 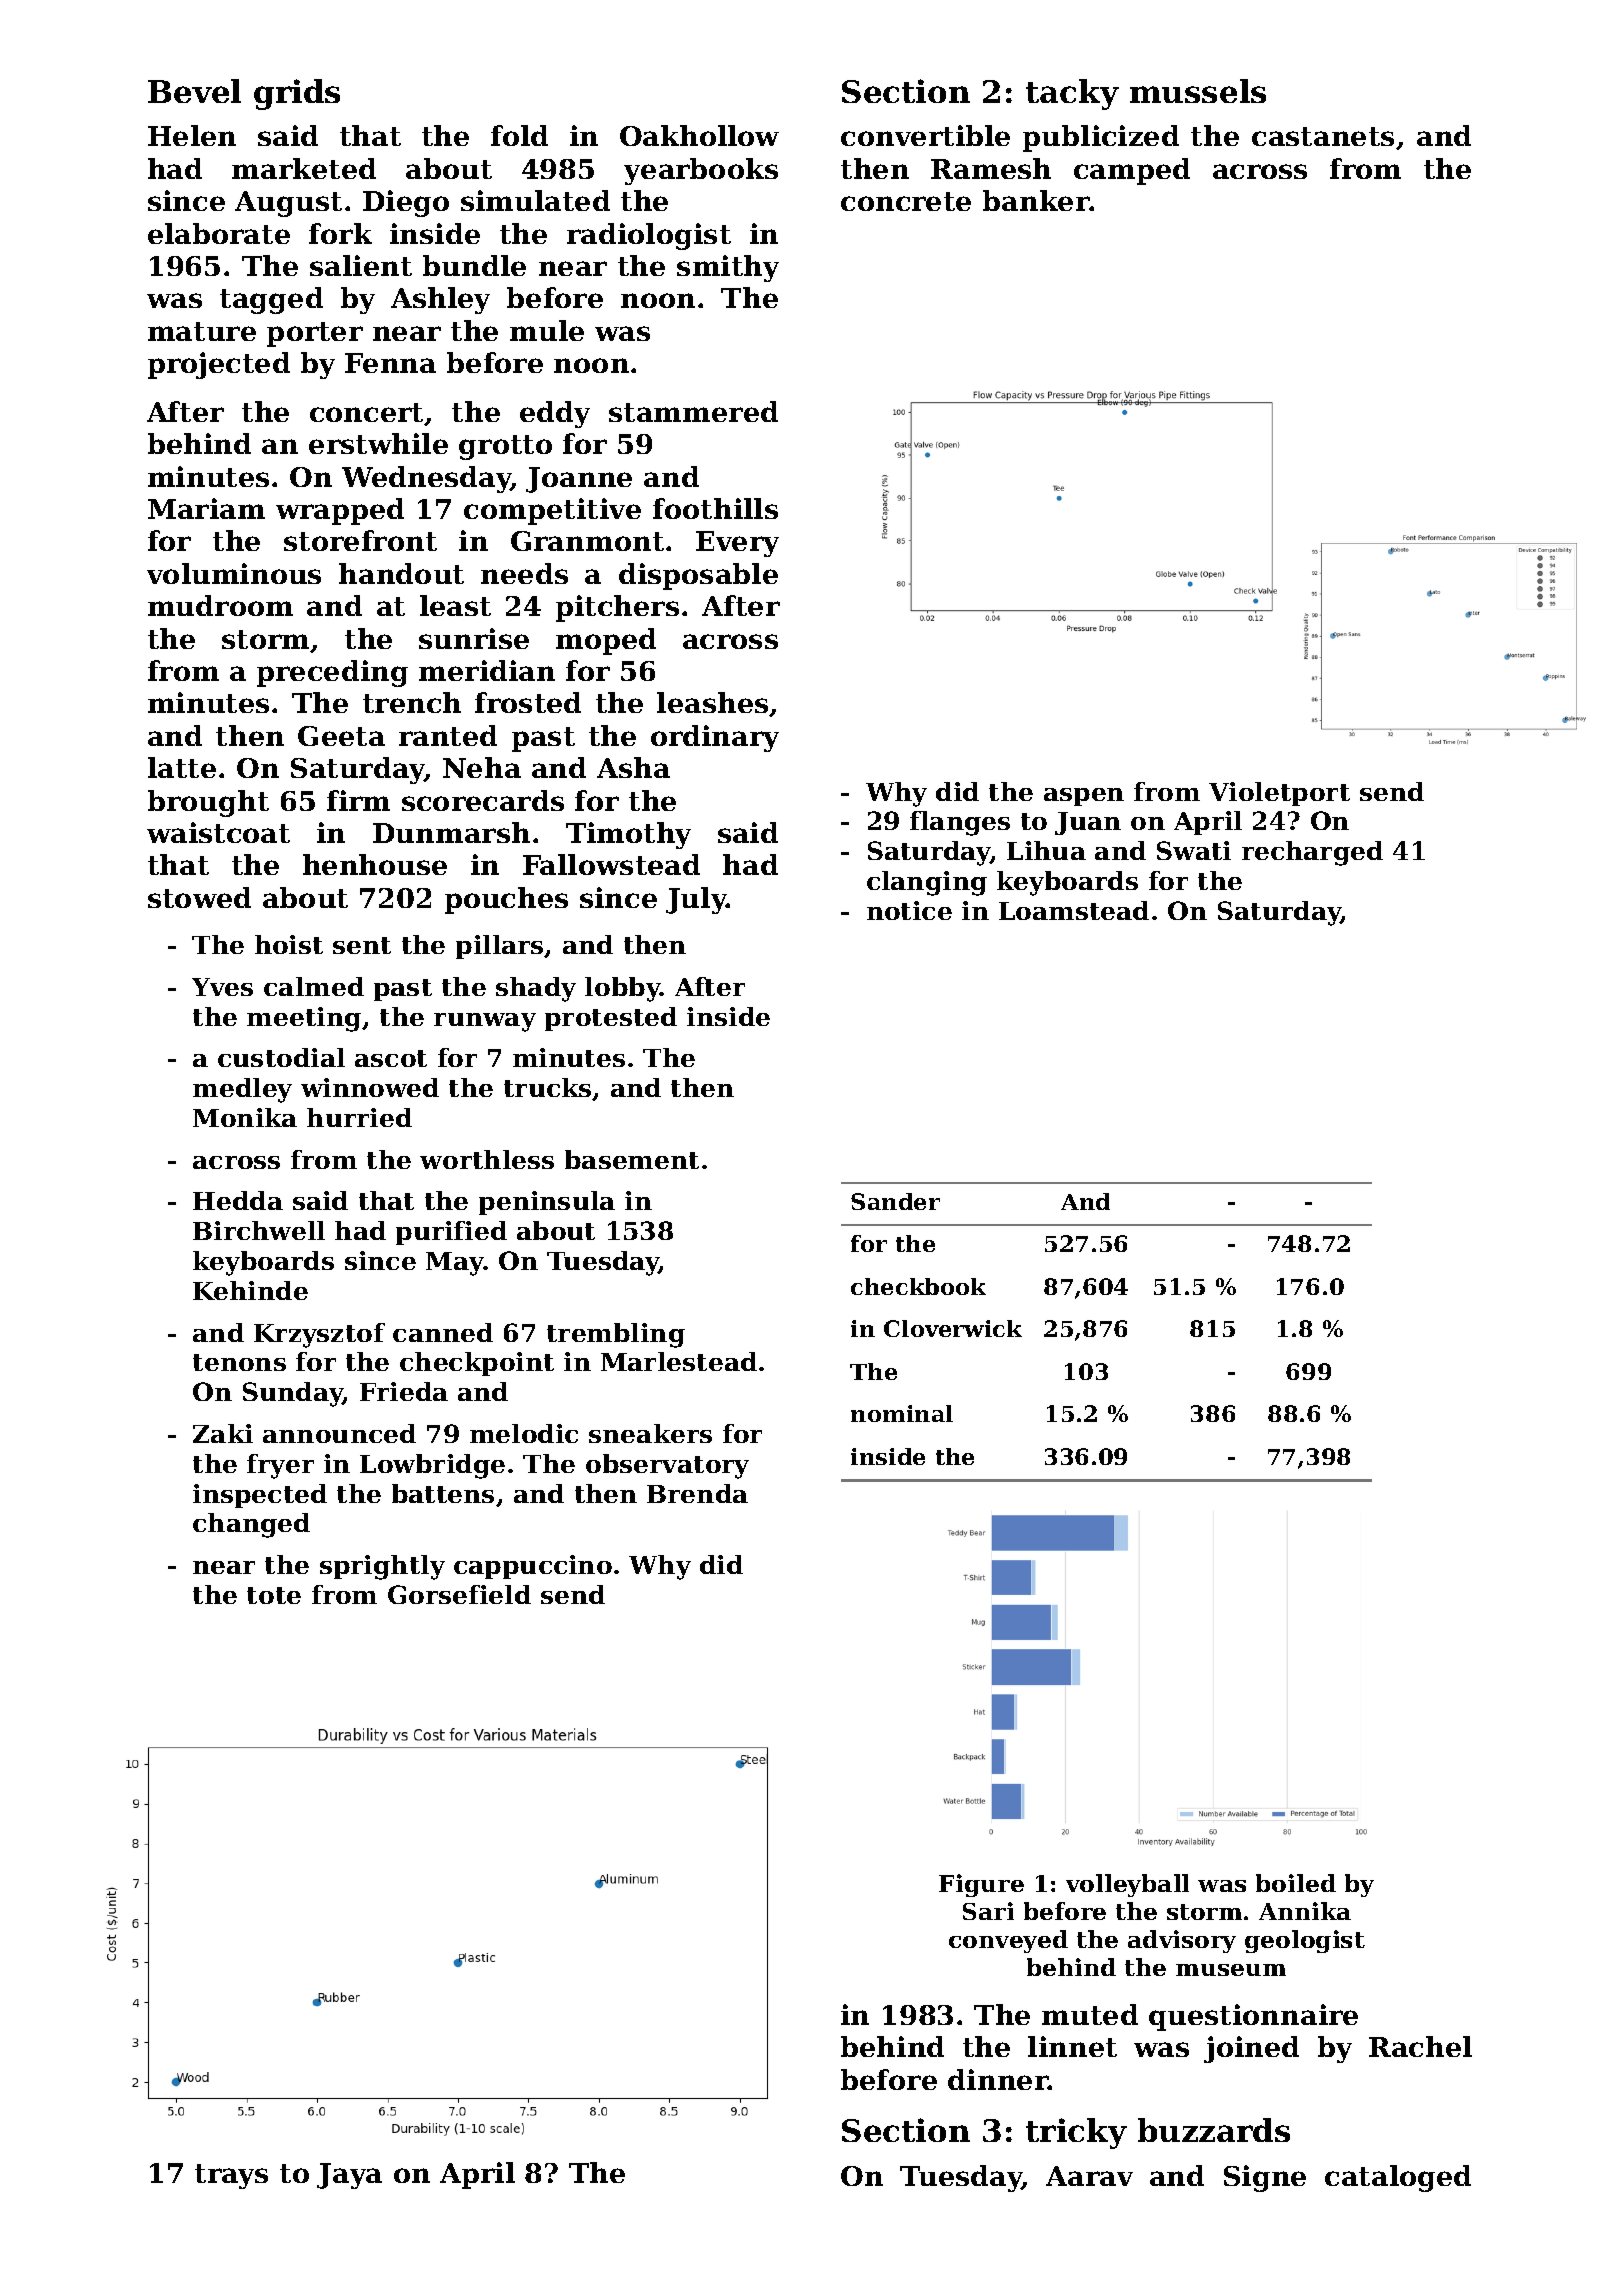 What do you see at coordinates (1305, 1911) in the screenshot?
I see `Annika` at bounding box center [1305, 1911].
